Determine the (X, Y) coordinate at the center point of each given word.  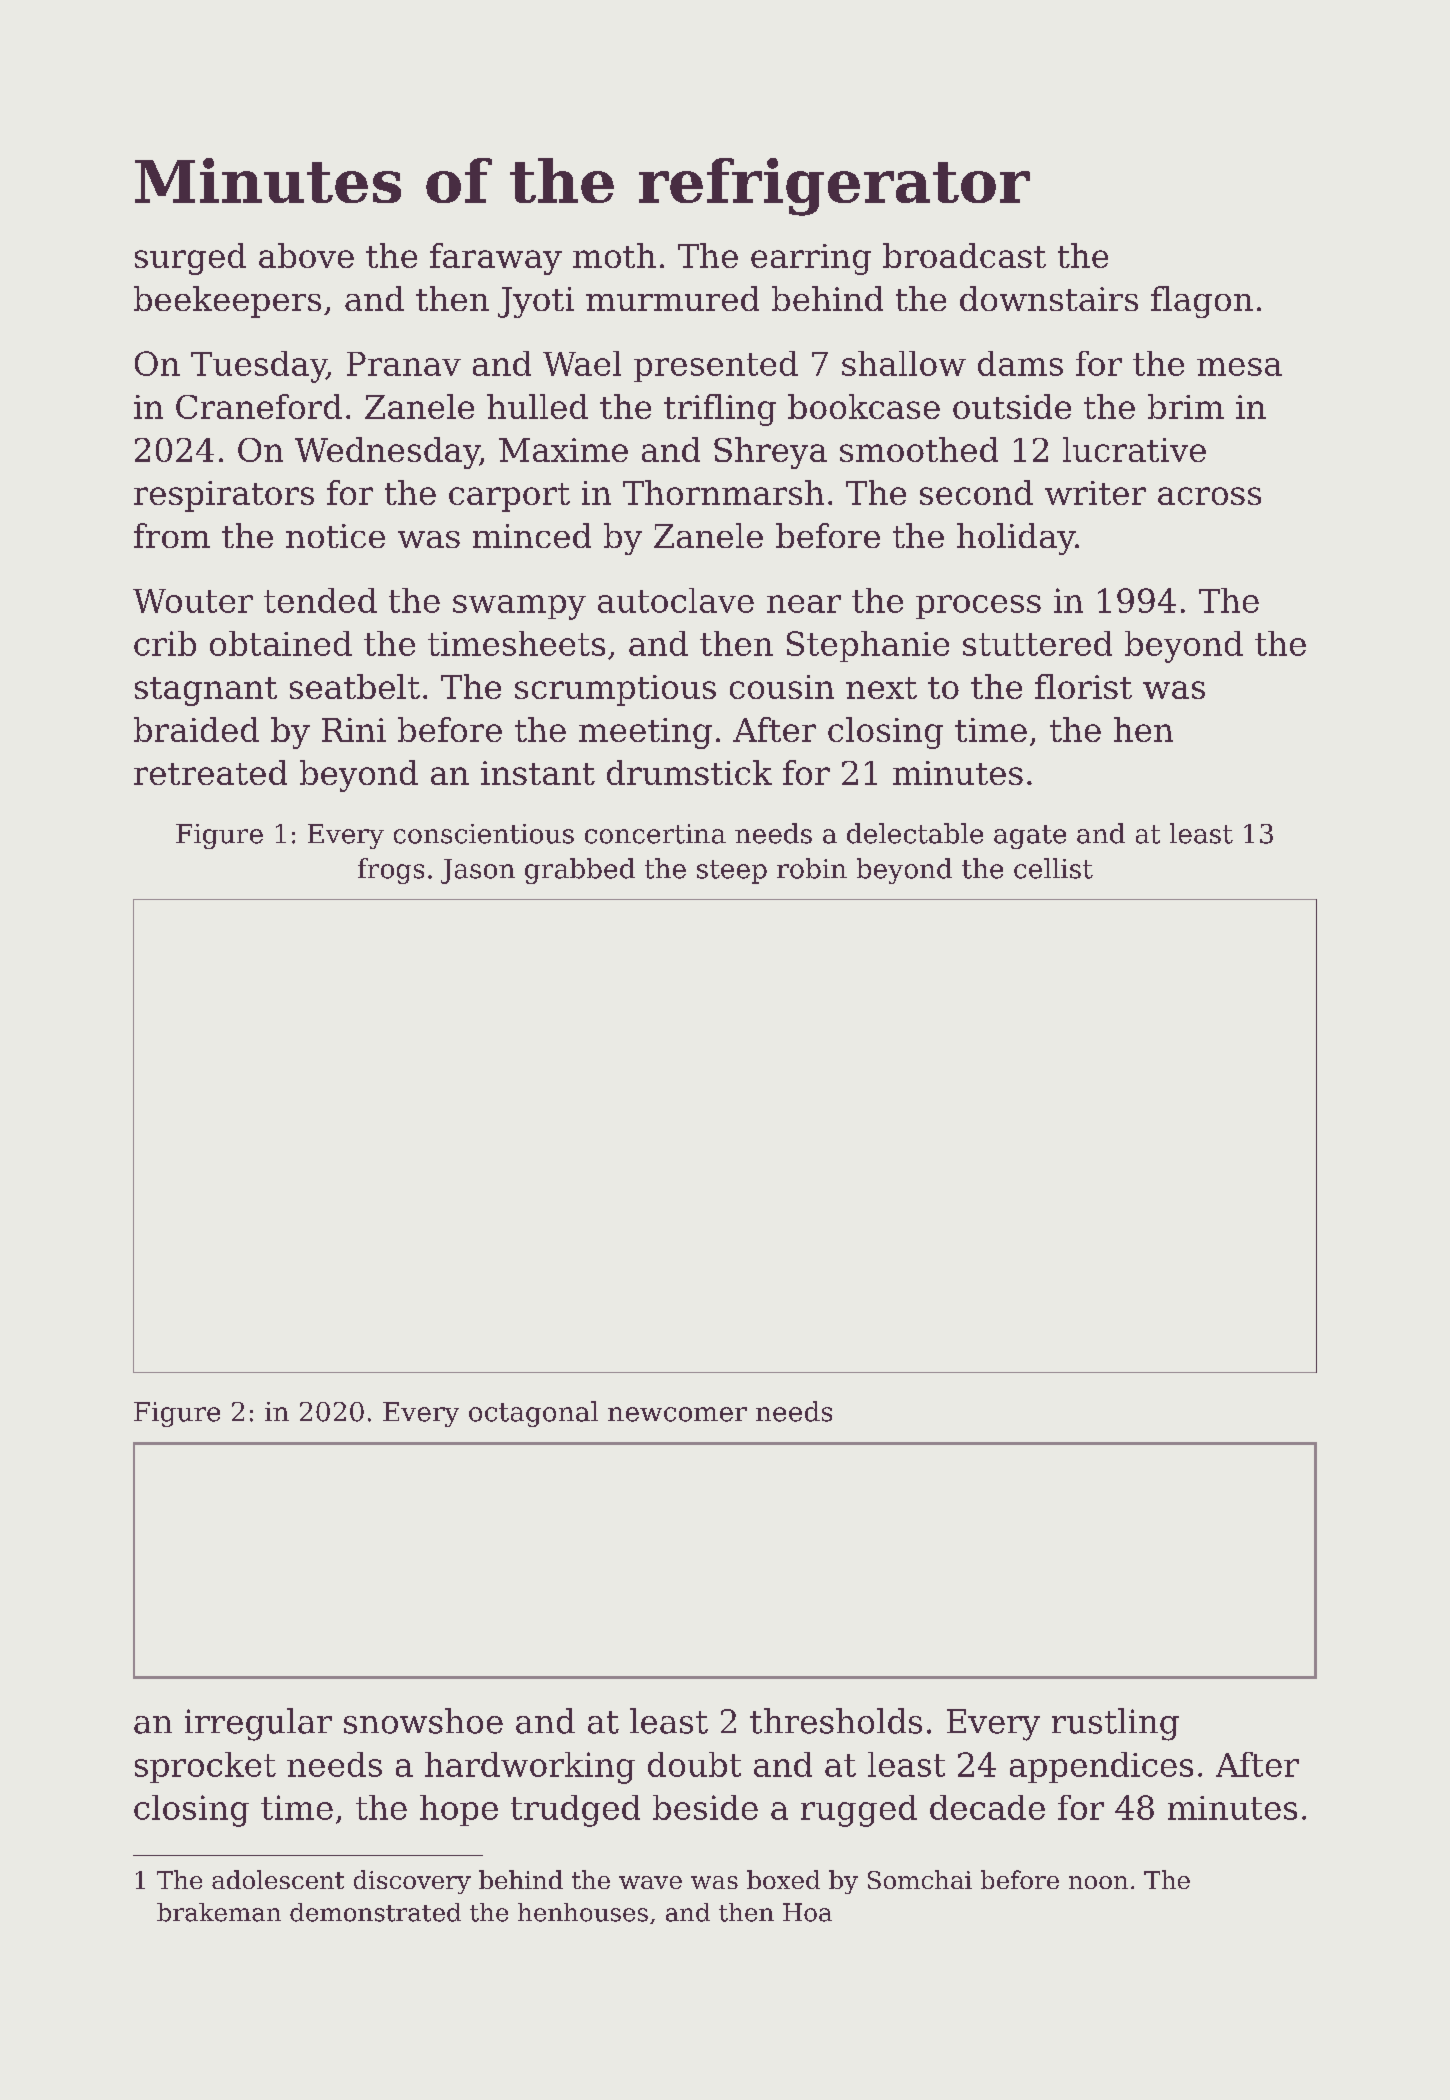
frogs (391, 871)
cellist (1053, 868)
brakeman (219, 1912)
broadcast (964, 255)
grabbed (580, 871)
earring (811, 259)
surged (190, 259)
